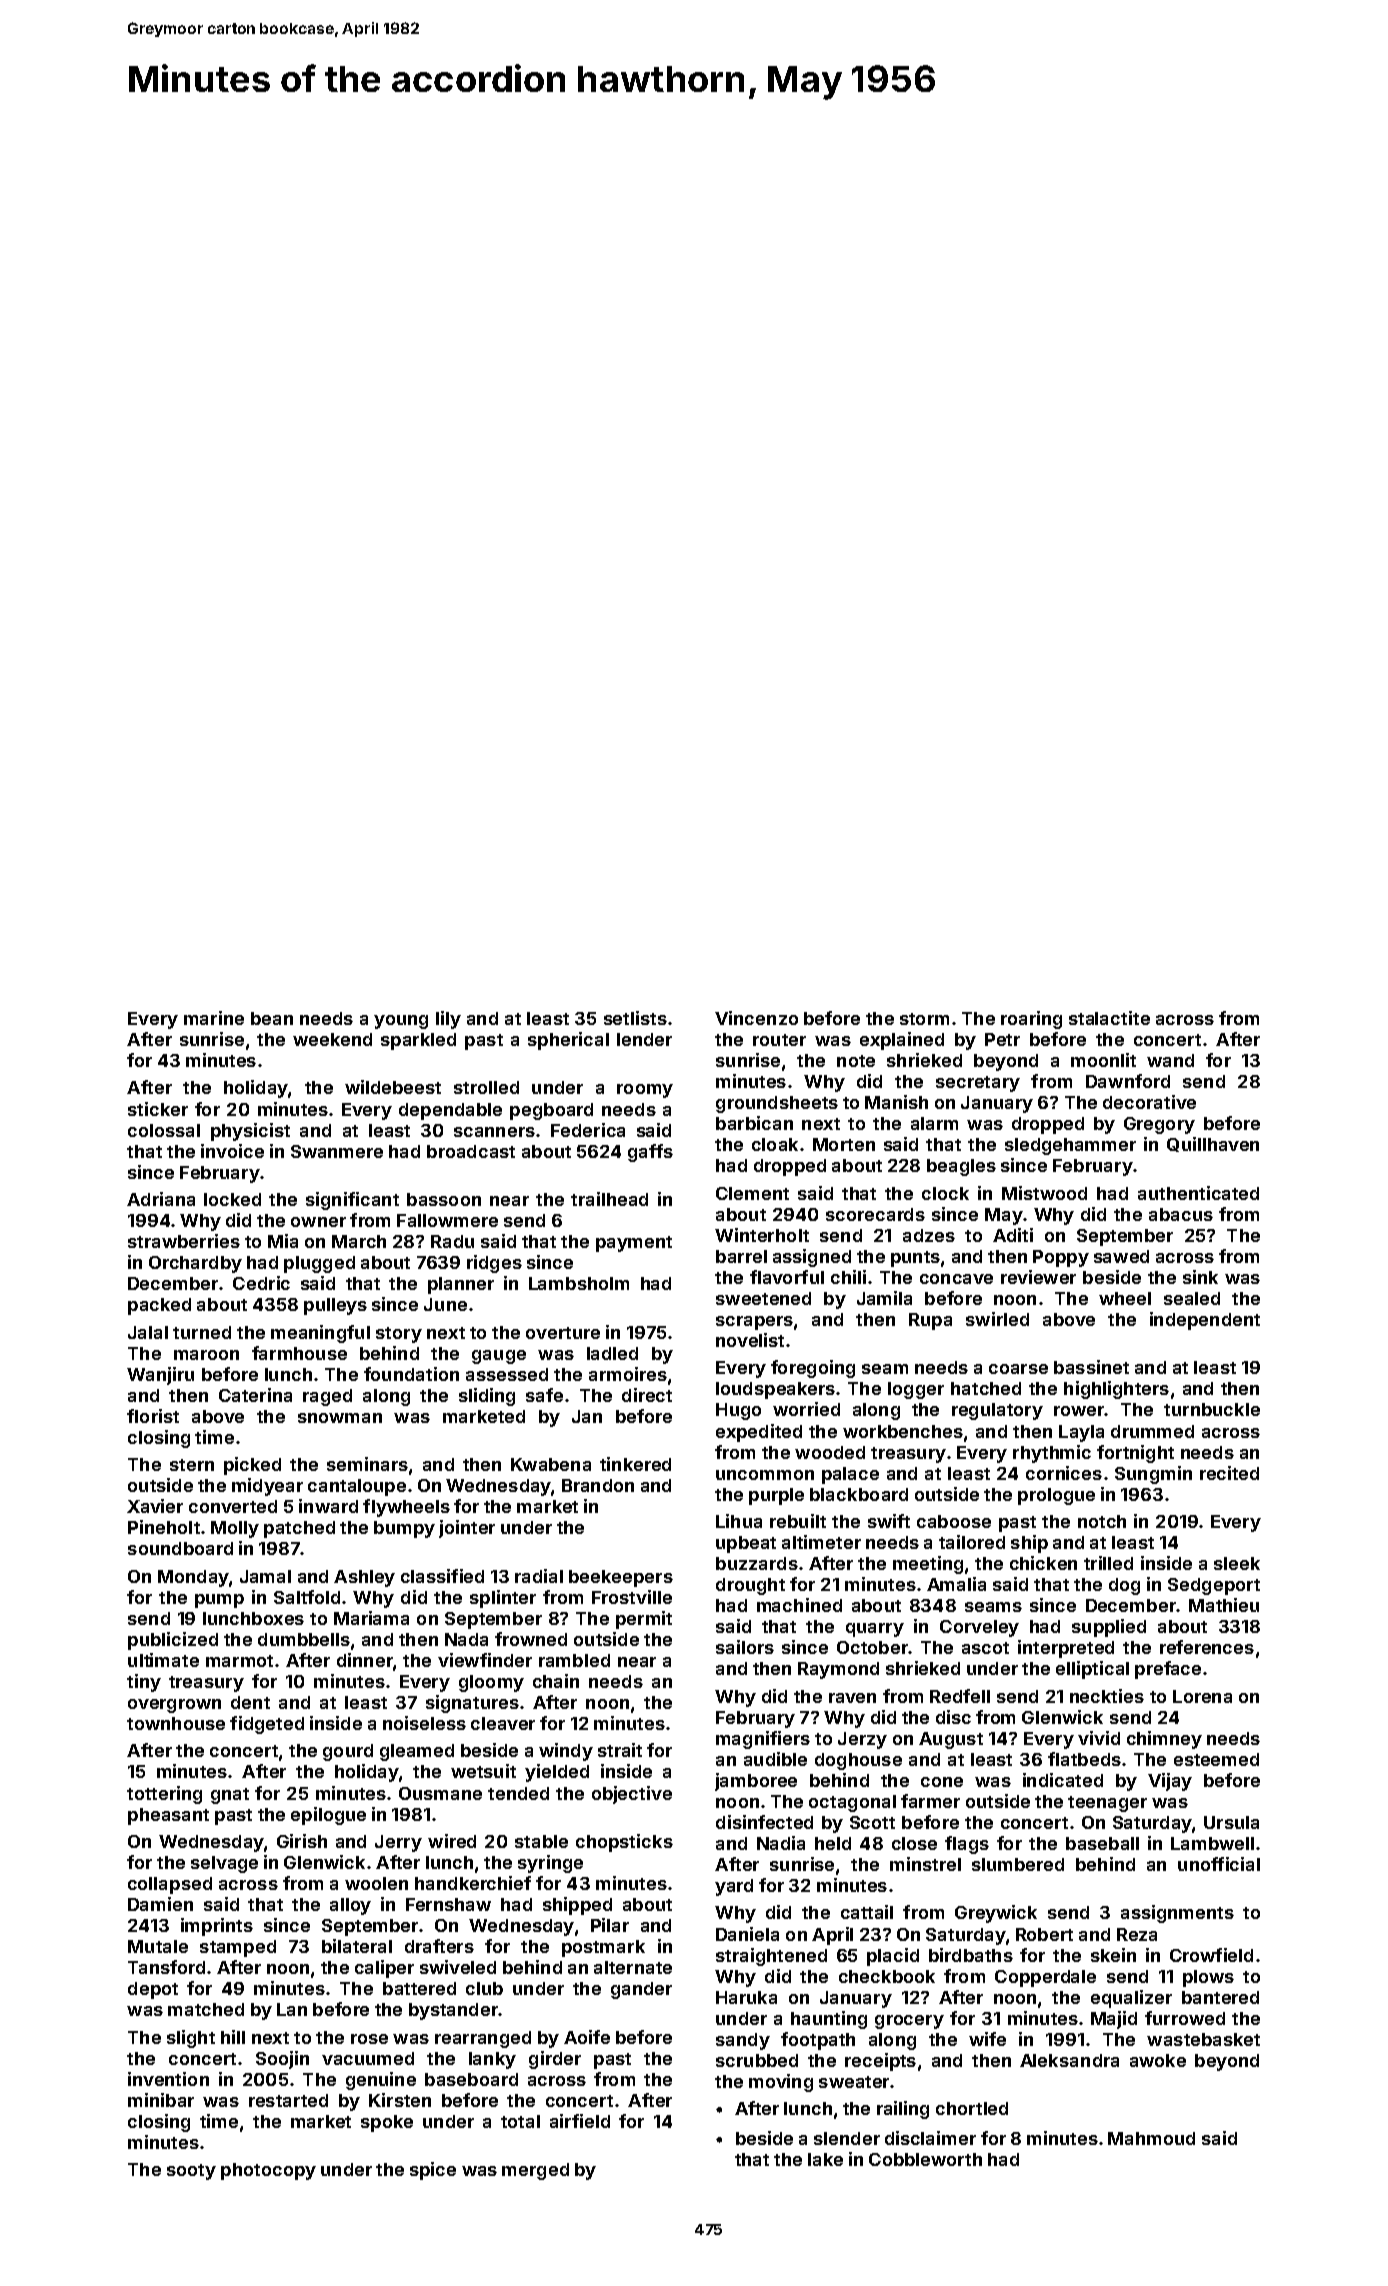  What do you see at coordinates (848, 1277) in the screenshot?
I see `chili` at bounding box center [848, 1277].
